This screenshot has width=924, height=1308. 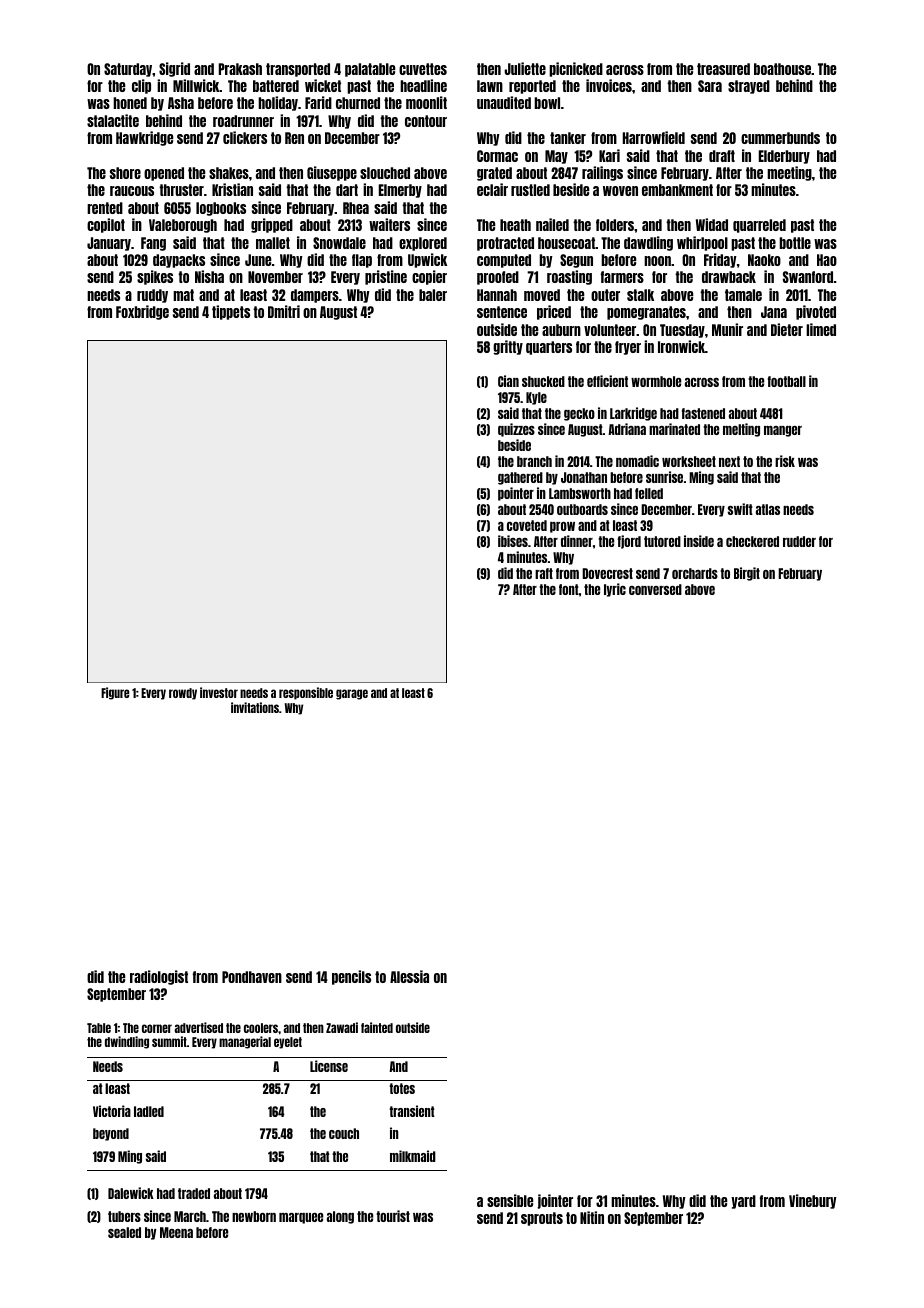 I want to click on lawn, so click(x=490, y=86).
